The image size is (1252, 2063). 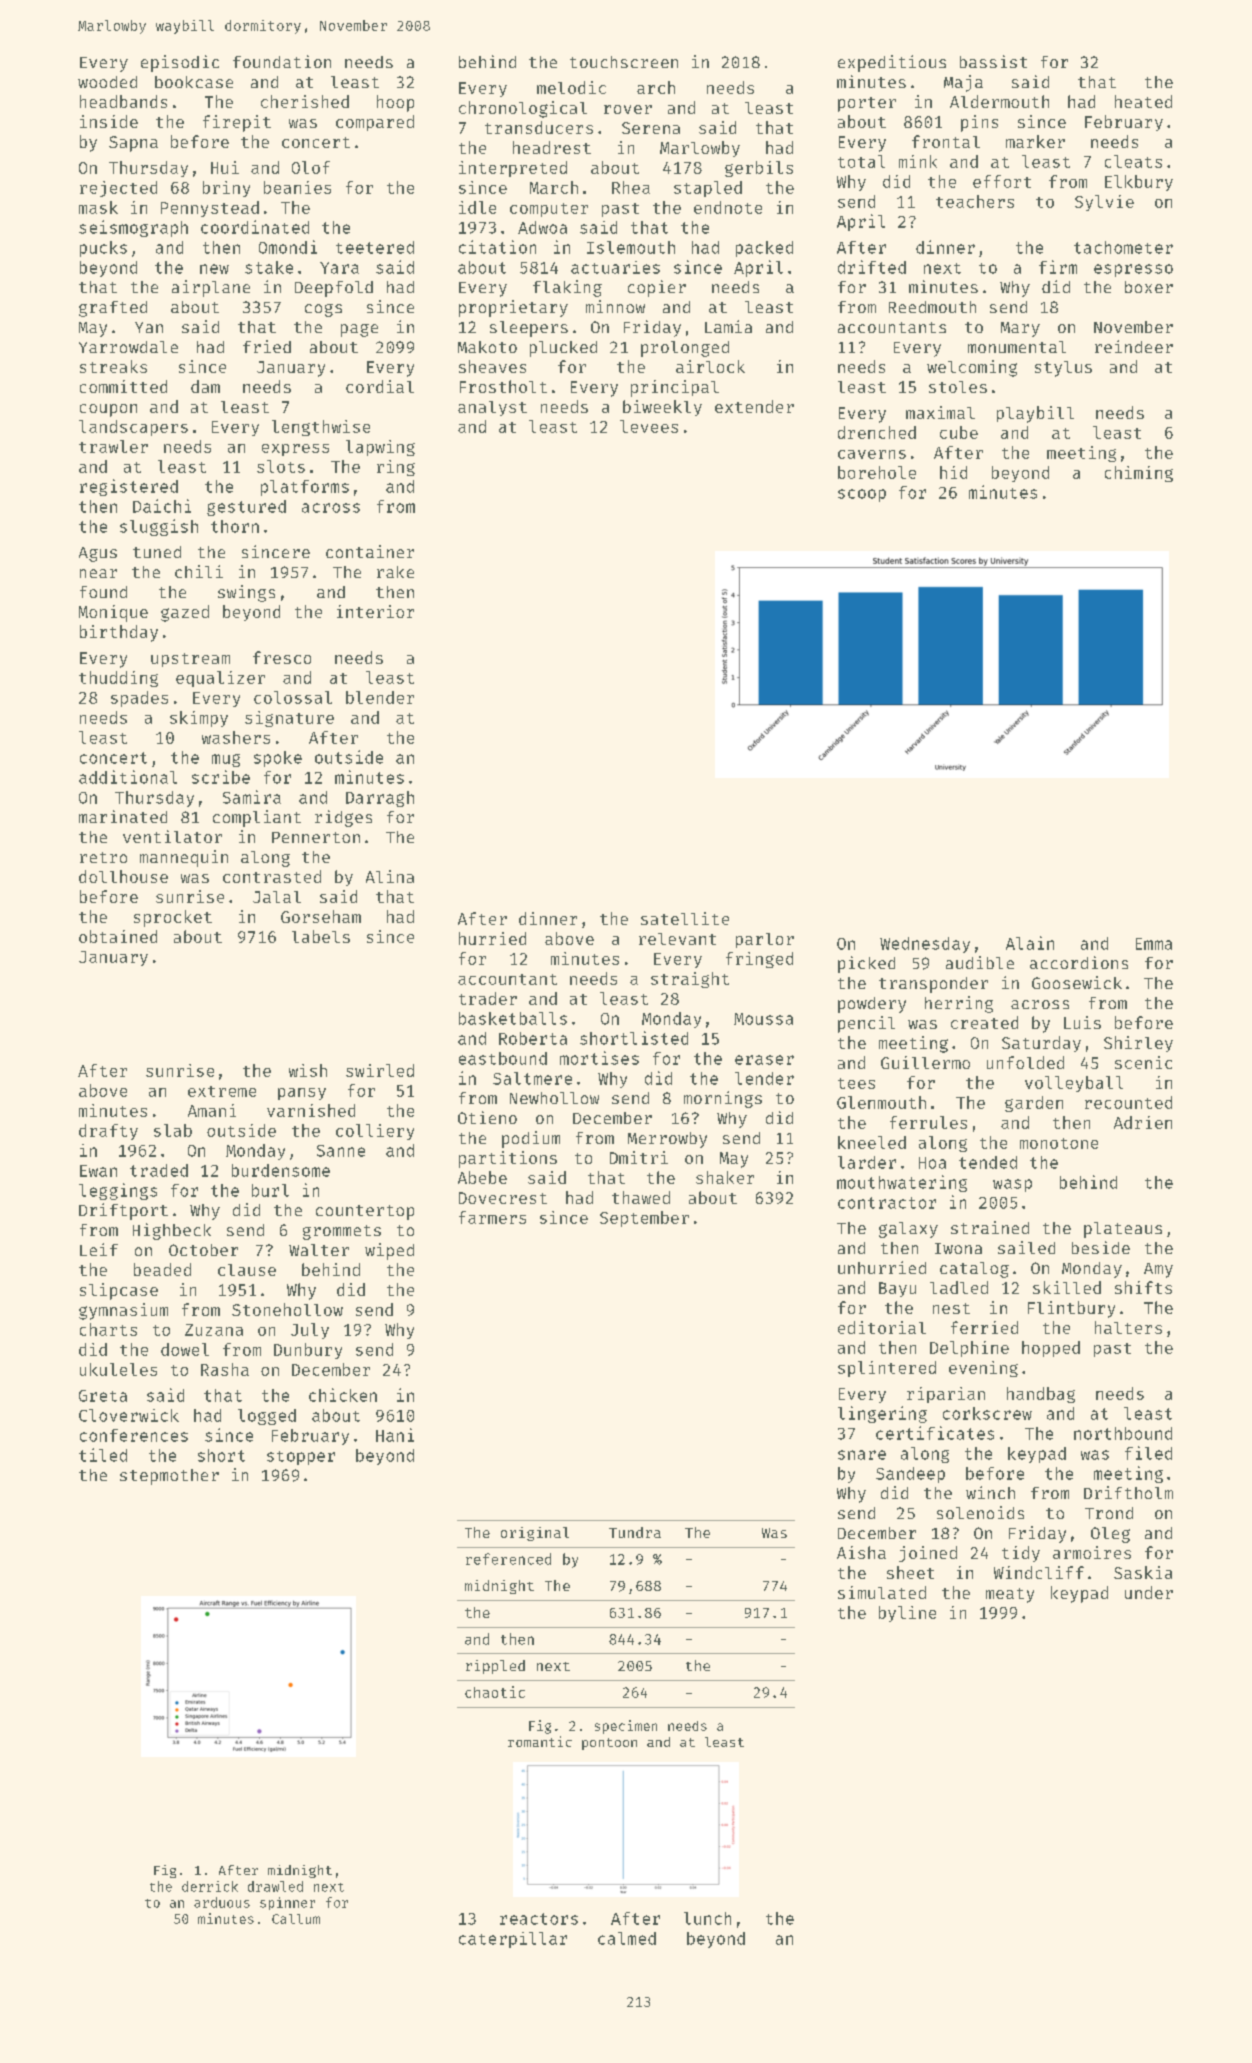 What do you see at coordinates (918, 161) in the page?
I see `mink` at bounding box center [918, 161].
